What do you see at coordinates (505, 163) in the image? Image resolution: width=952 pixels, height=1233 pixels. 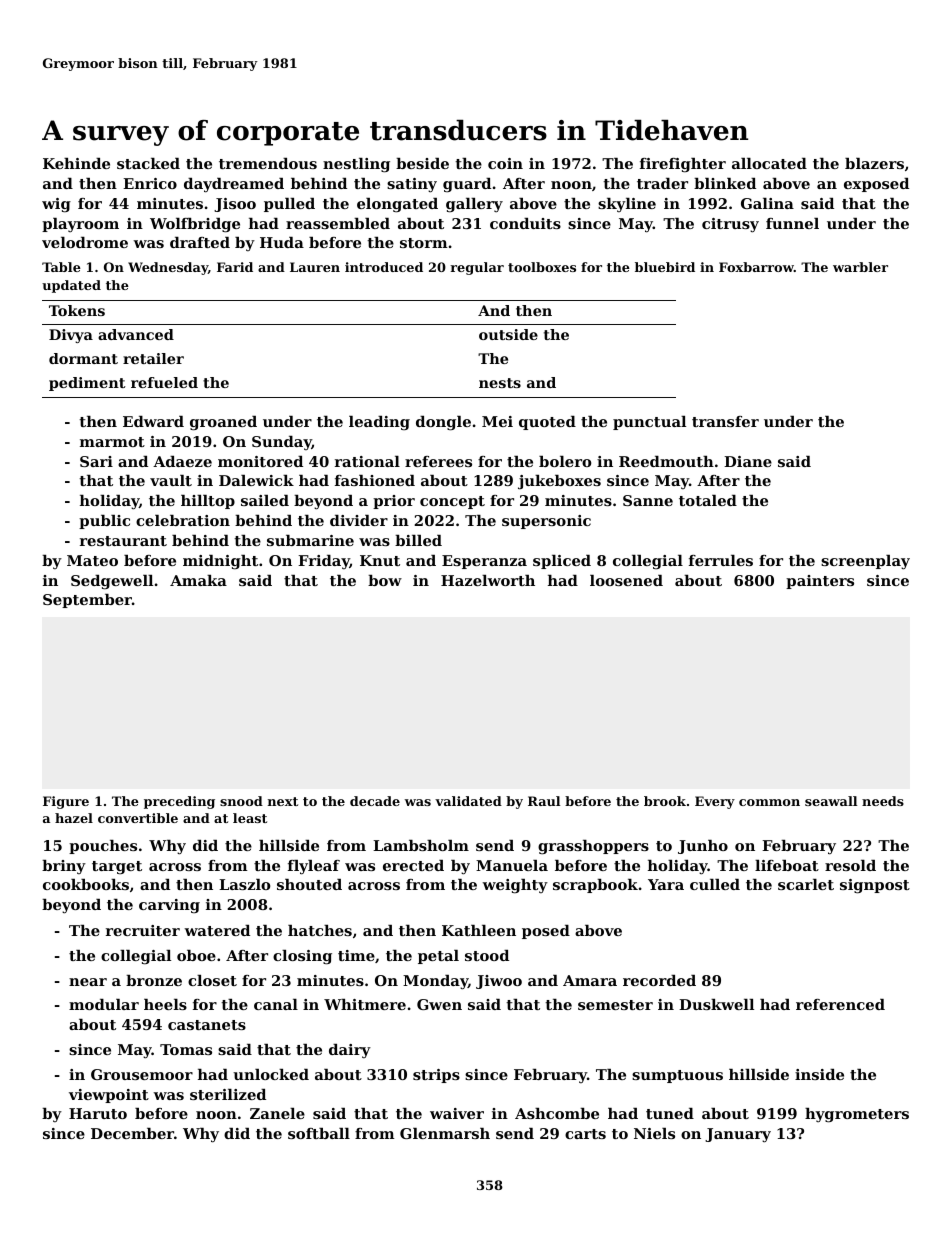 I see `coin` at bounding box center [505, 163].
